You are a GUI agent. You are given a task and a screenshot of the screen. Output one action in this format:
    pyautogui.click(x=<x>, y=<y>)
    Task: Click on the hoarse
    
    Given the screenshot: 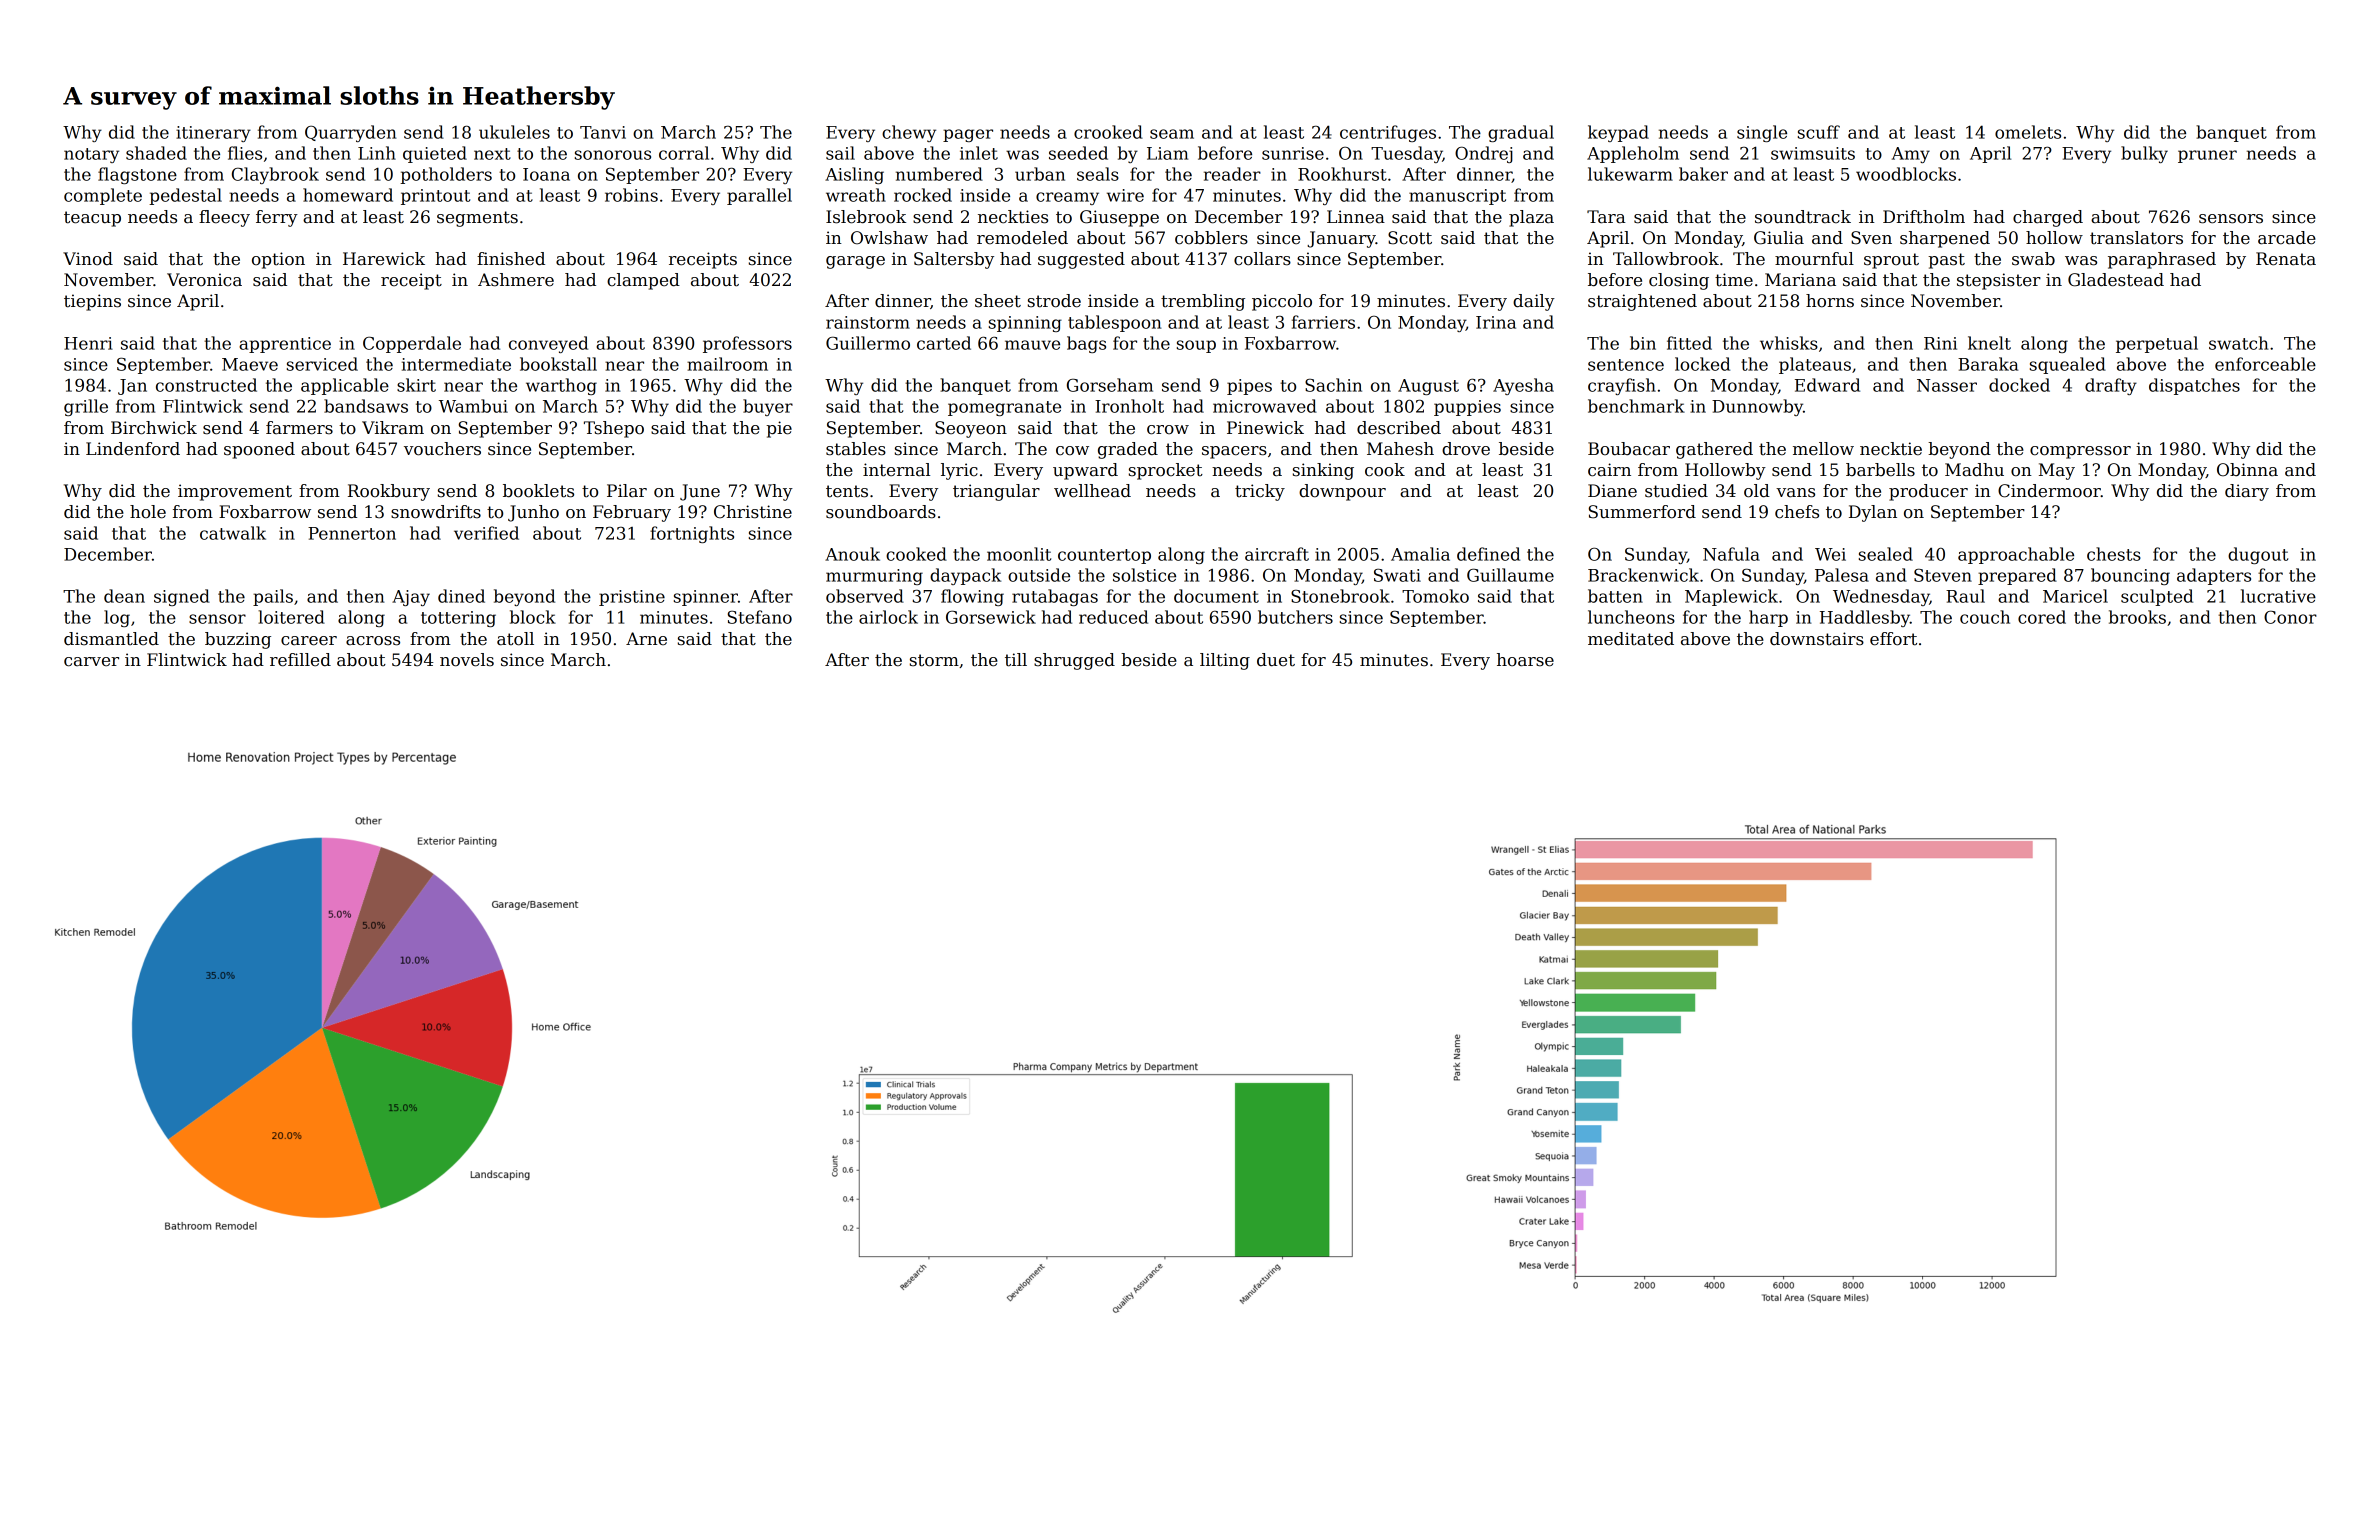 What is the action you would take?
    pyautogui.click(x=1525, y=660)
